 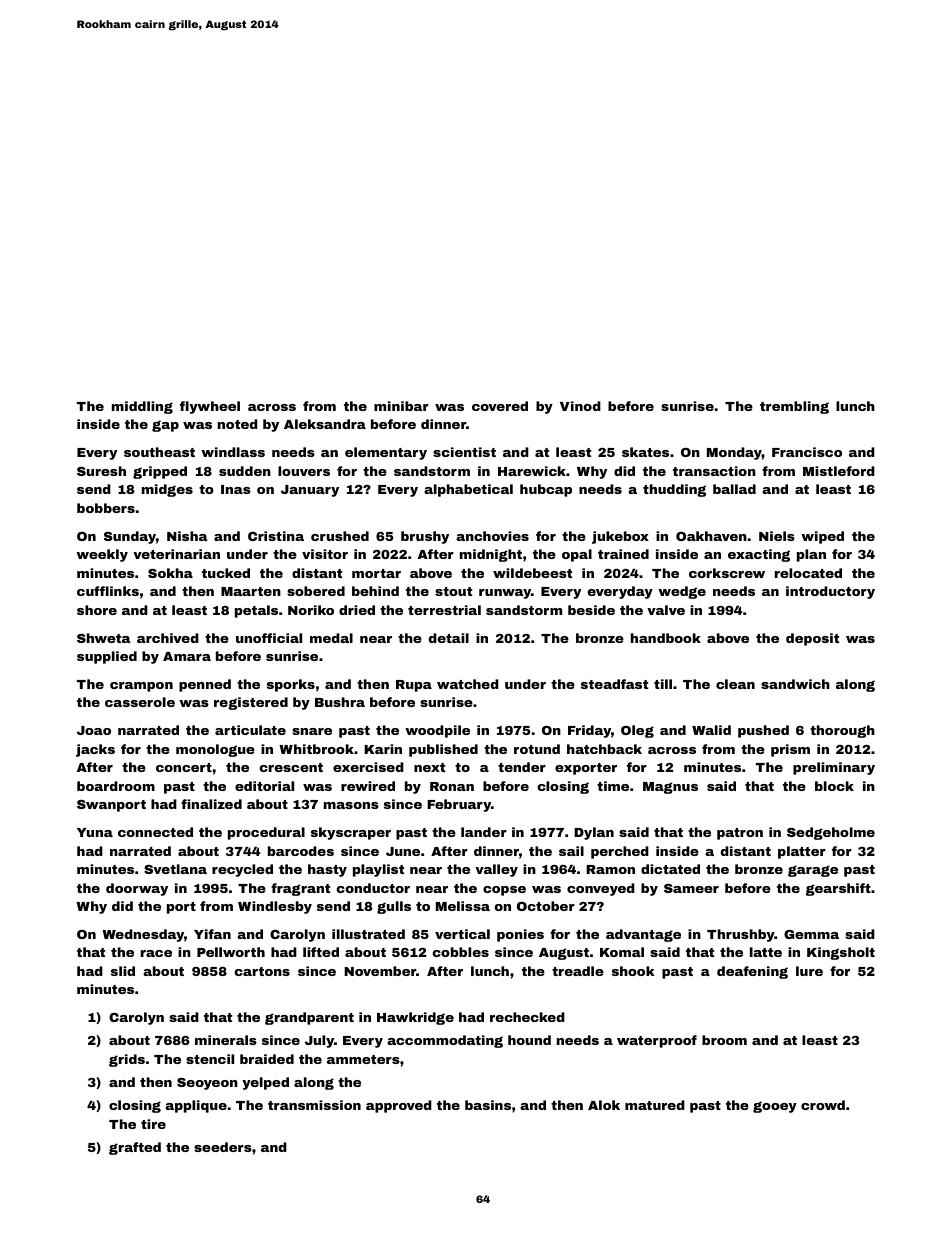 I want to click on time, so click(x=613, y=786).
